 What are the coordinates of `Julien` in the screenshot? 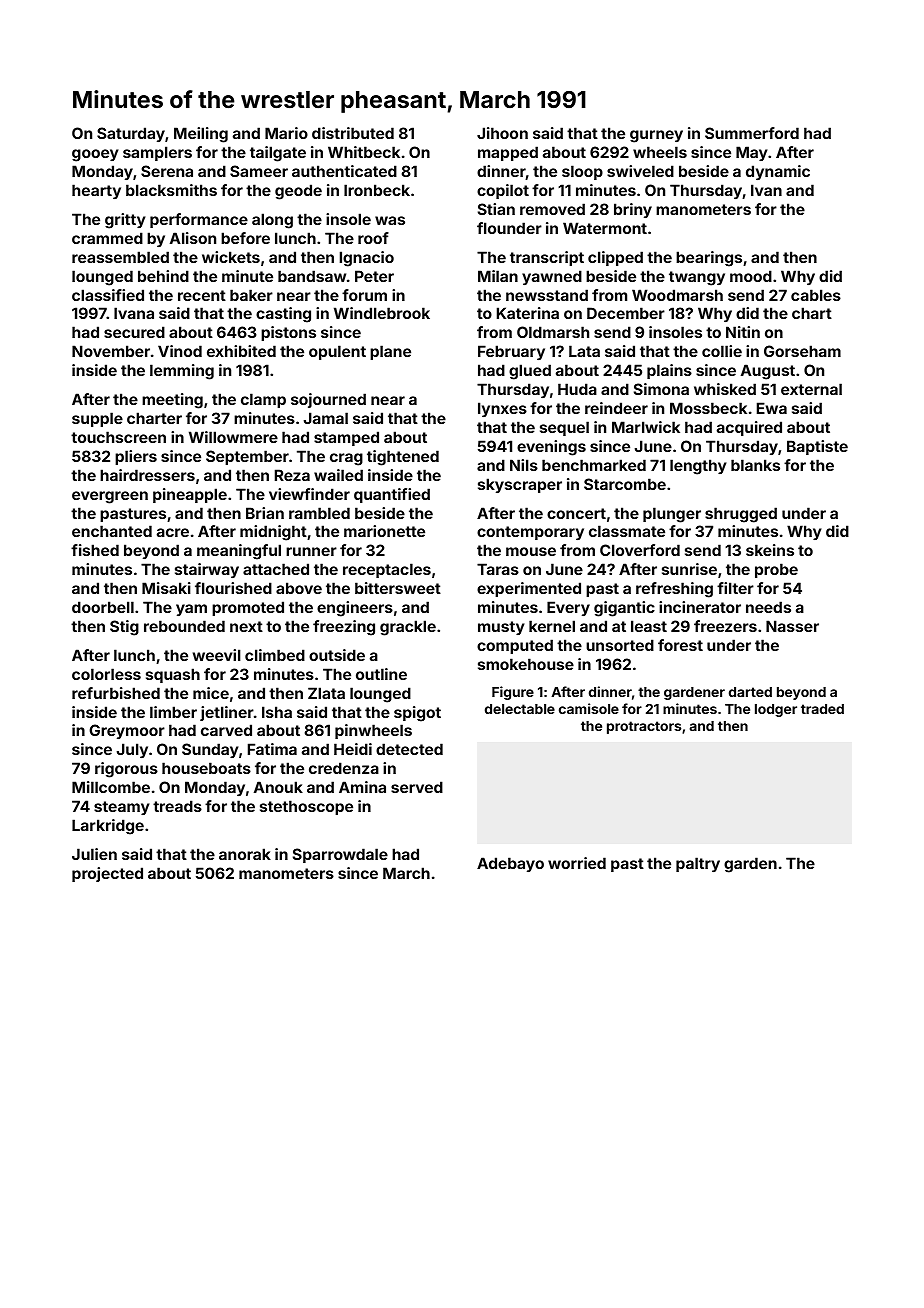 It's located at (94, 854).
